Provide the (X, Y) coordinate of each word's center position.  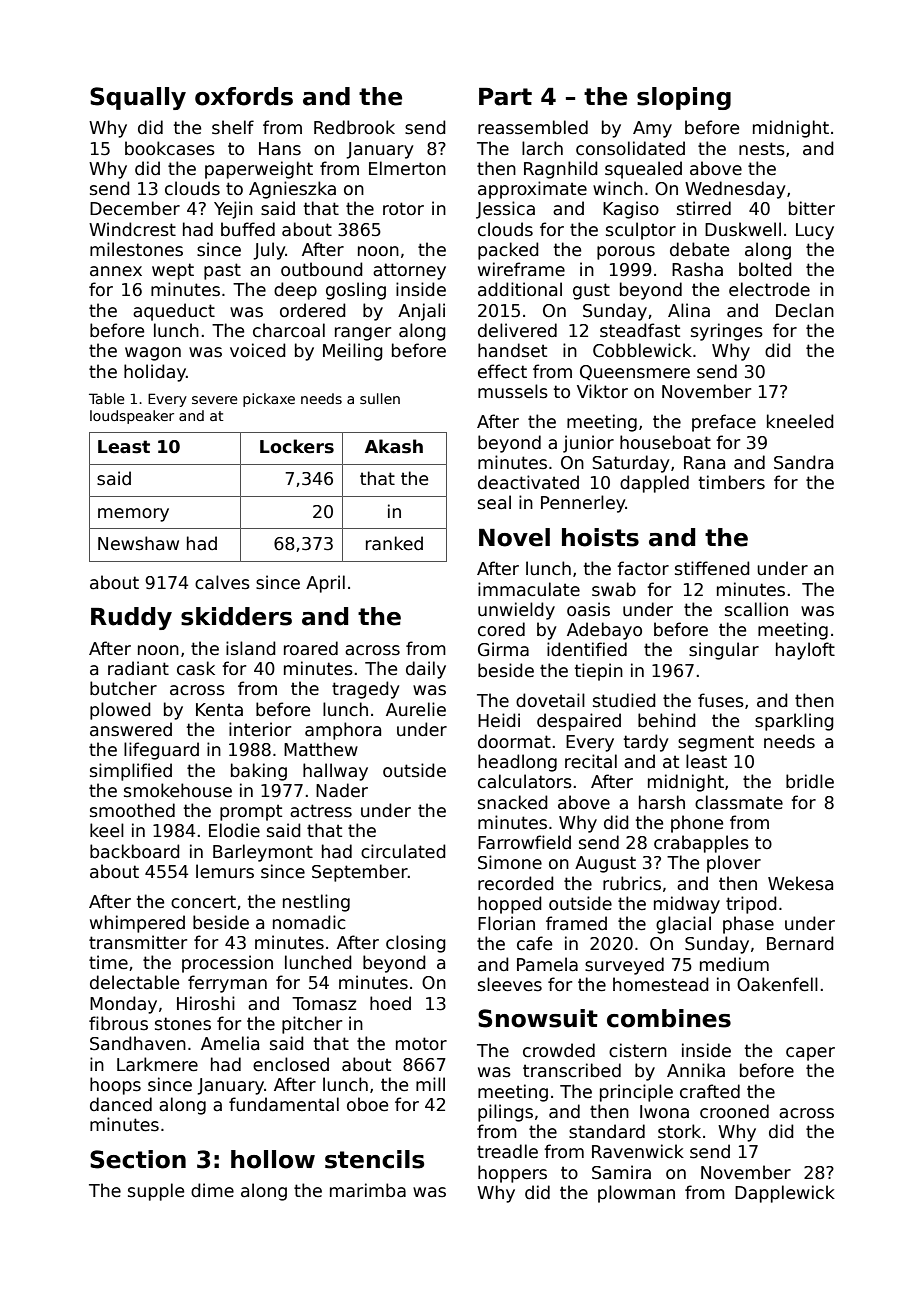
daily (426, 670)
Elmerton (407, 168)
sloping (684, 98)
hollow (273, 1159)
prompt (251, 812)
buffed (248, 229)
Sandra (803, 462)
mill (430, 1084)
